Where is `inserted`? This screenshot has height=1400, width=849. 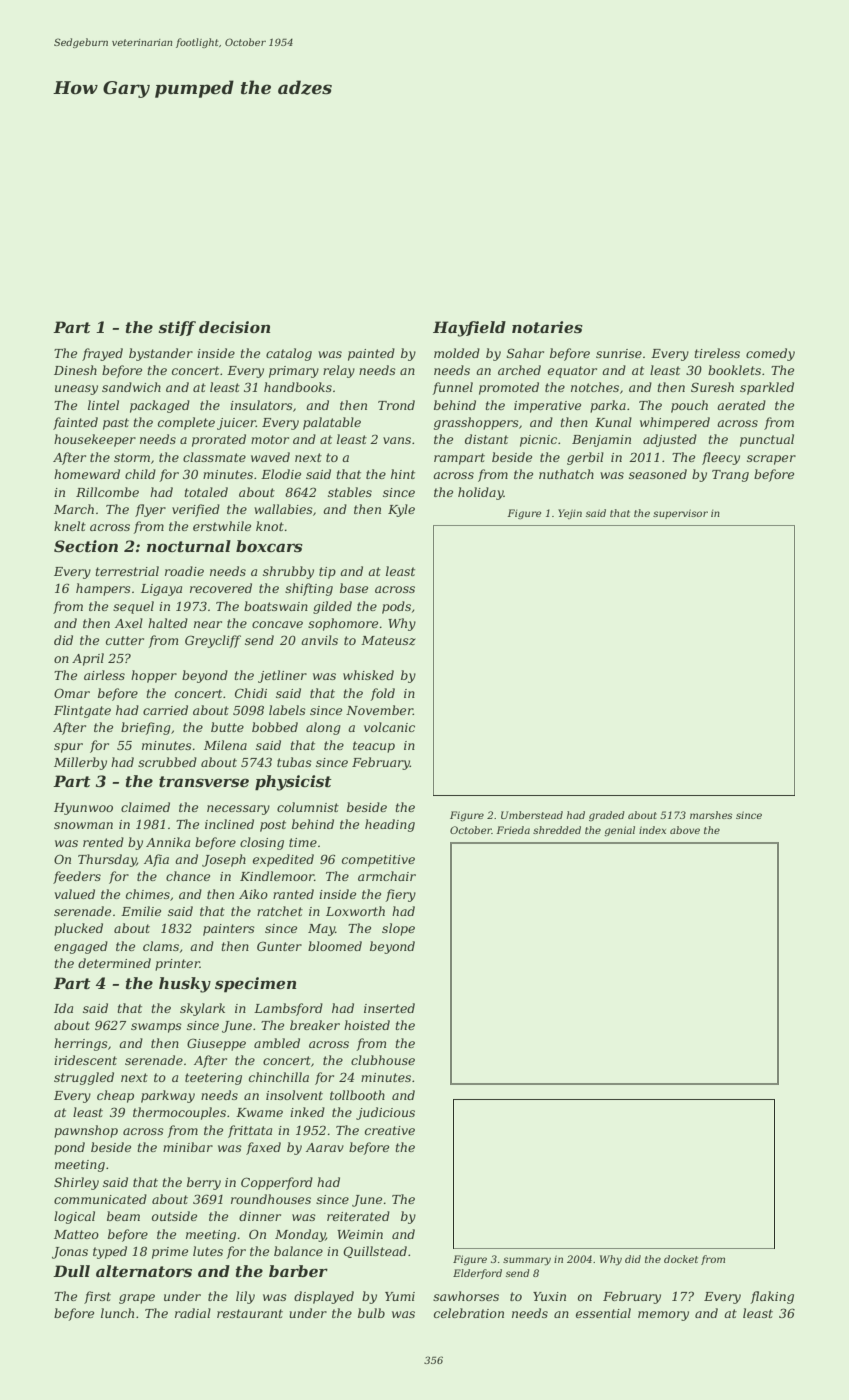 inserted is located at coordinates (389, 1008).
